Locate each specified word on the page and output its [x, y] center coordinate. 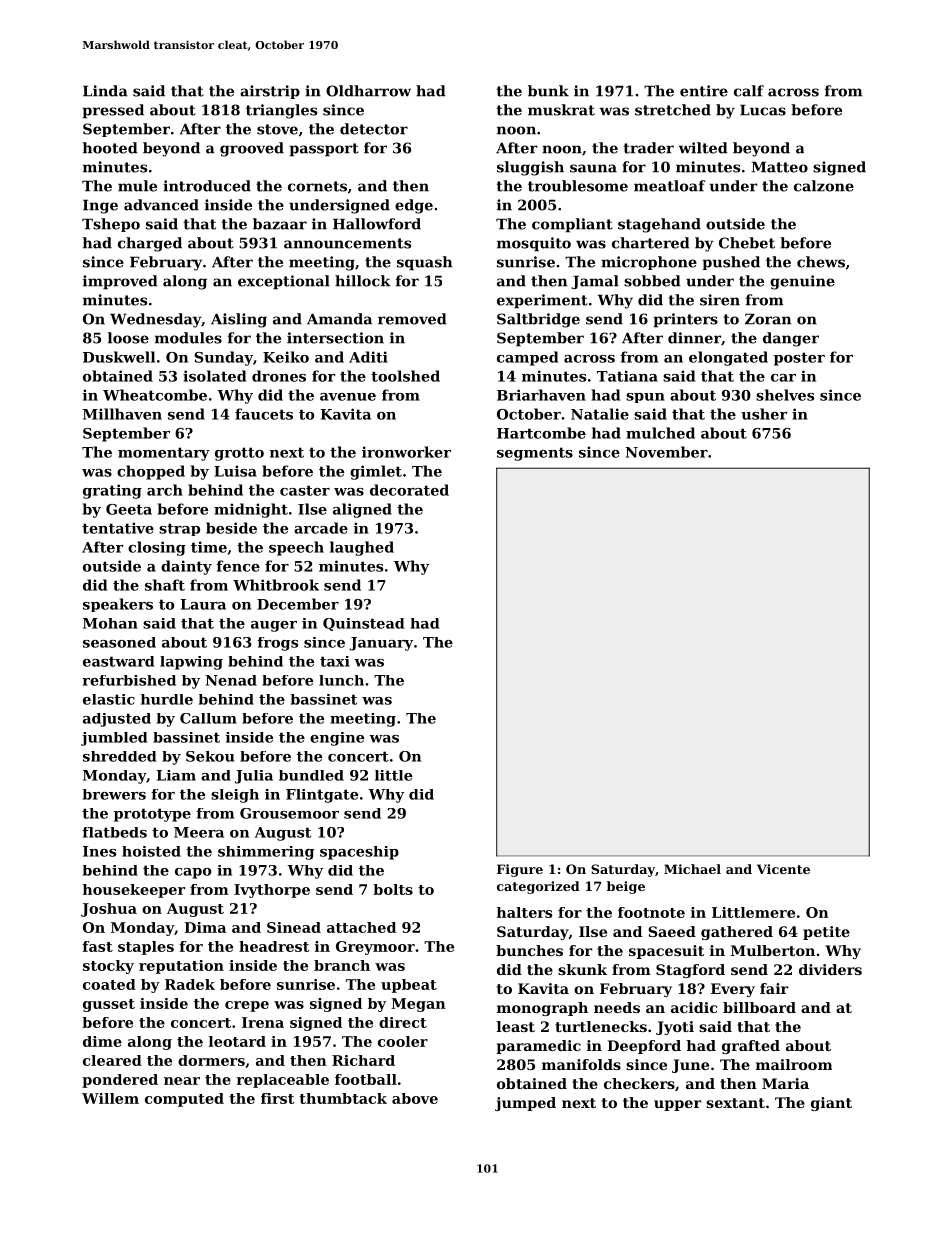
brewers [114, 794]
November [666, 452]
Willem [110, 1098]
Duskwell [119, 357]
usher [764, 414]
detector [374, 129]
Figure [520, 870]
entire [704, 91]
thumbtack [343, 1098]
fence [238, 566]
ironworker [406, 452]
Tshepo [111, 225]
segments [535, 454]
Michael [692, 869]
